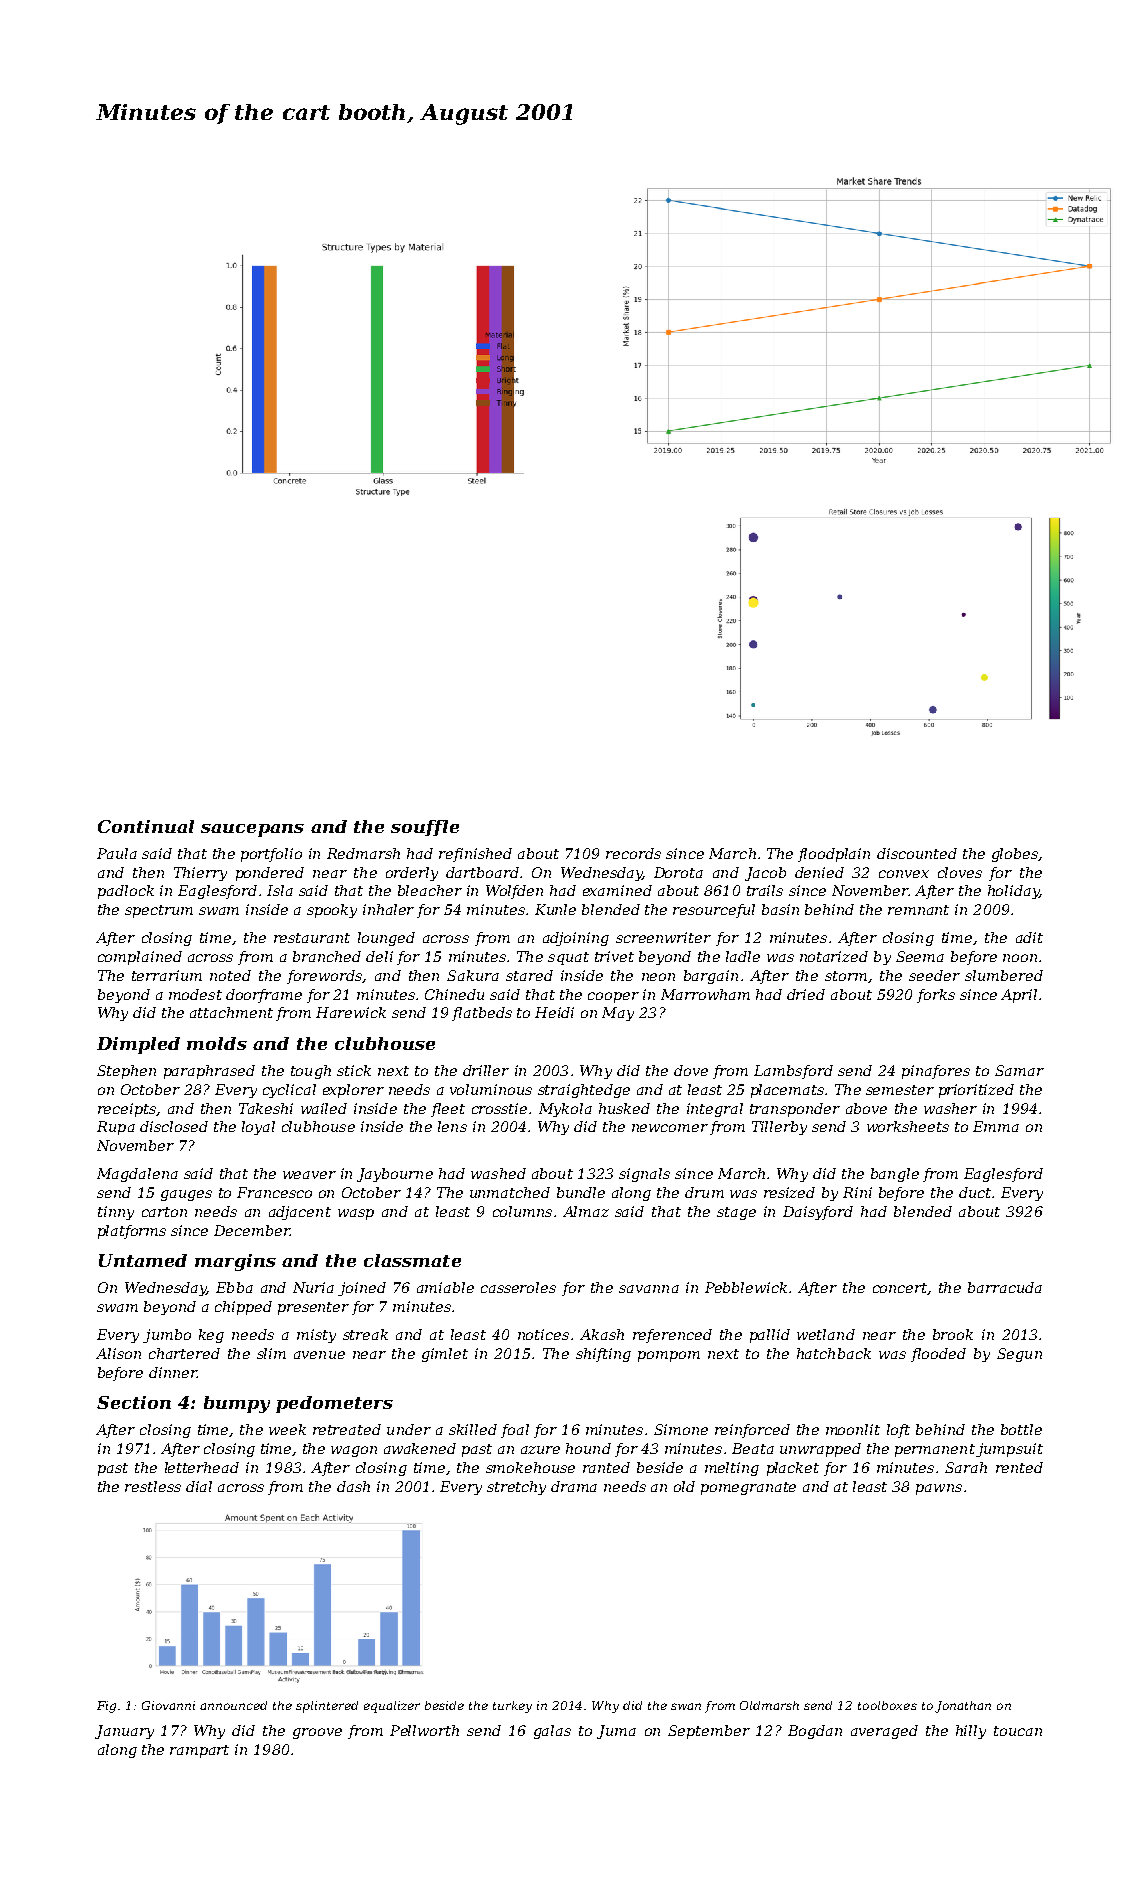 This image has width=1140, height=1878. What do you see at coordinates (633, 853) in the image?
I see `records` at bounding box center [633, 853].
